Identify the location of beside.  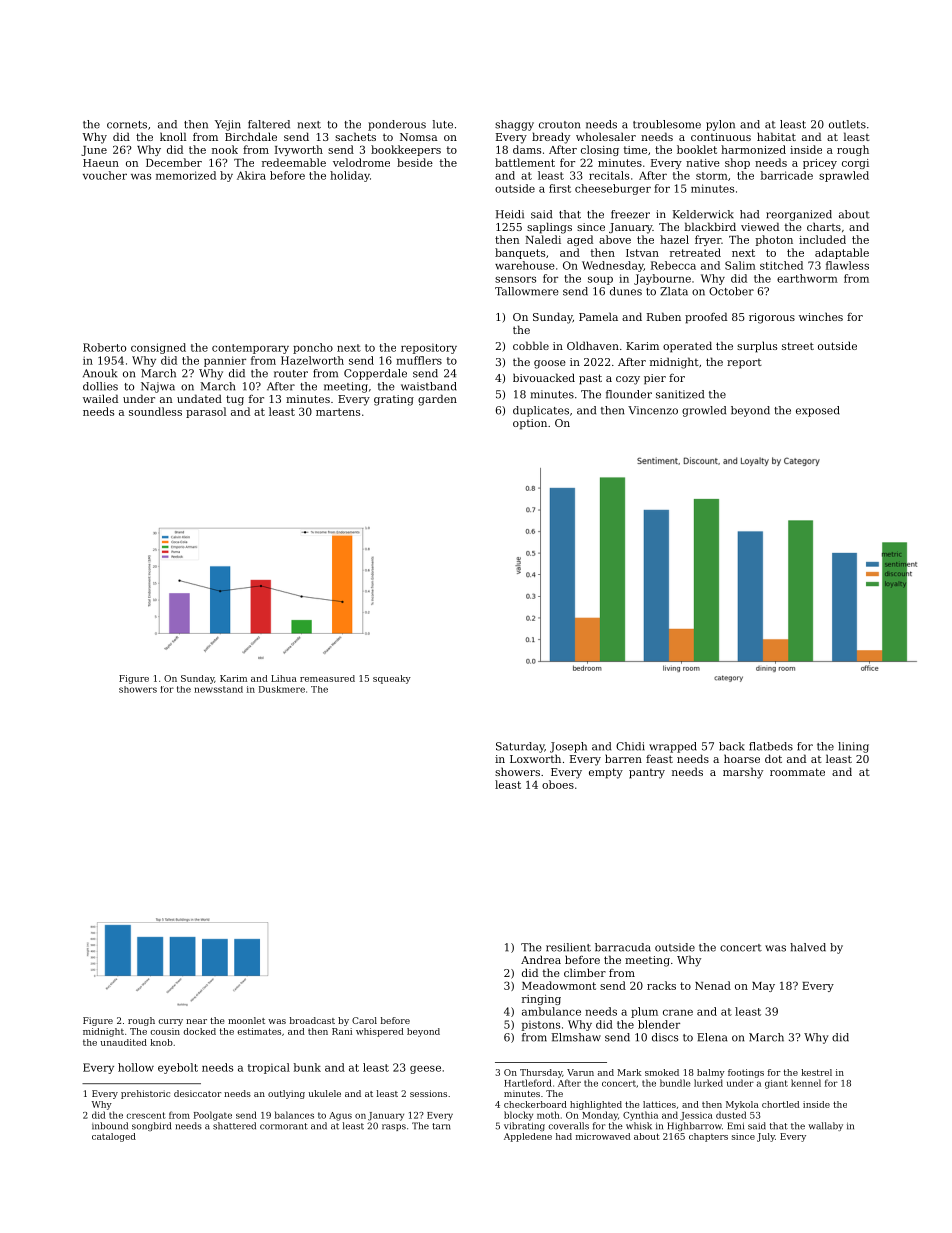
(415, 162).
